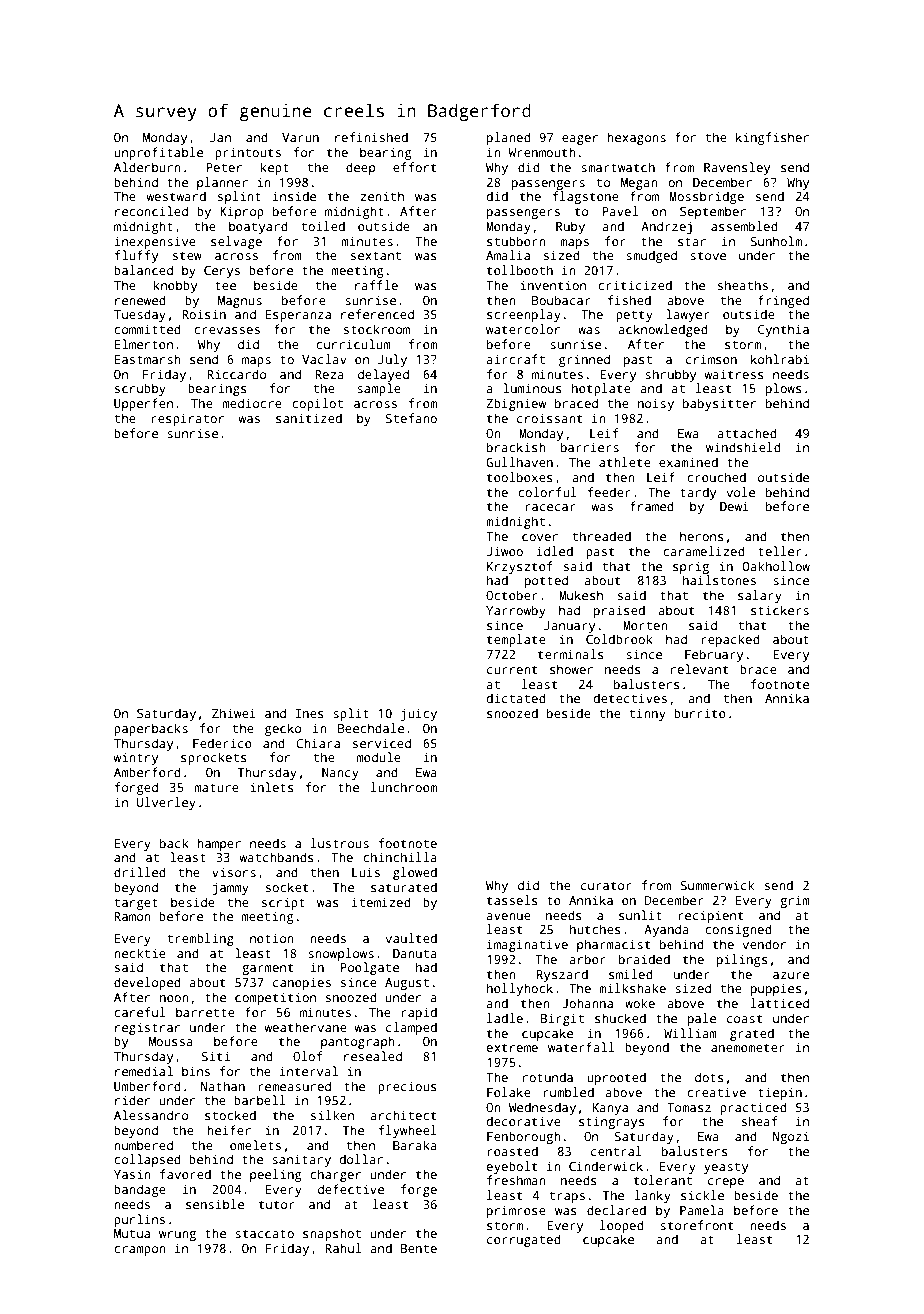 This document has width=924, height=1314. What do you see at coordinates (700, 713) in the document?
I see `burrito` at bounding box center [700, 713].
